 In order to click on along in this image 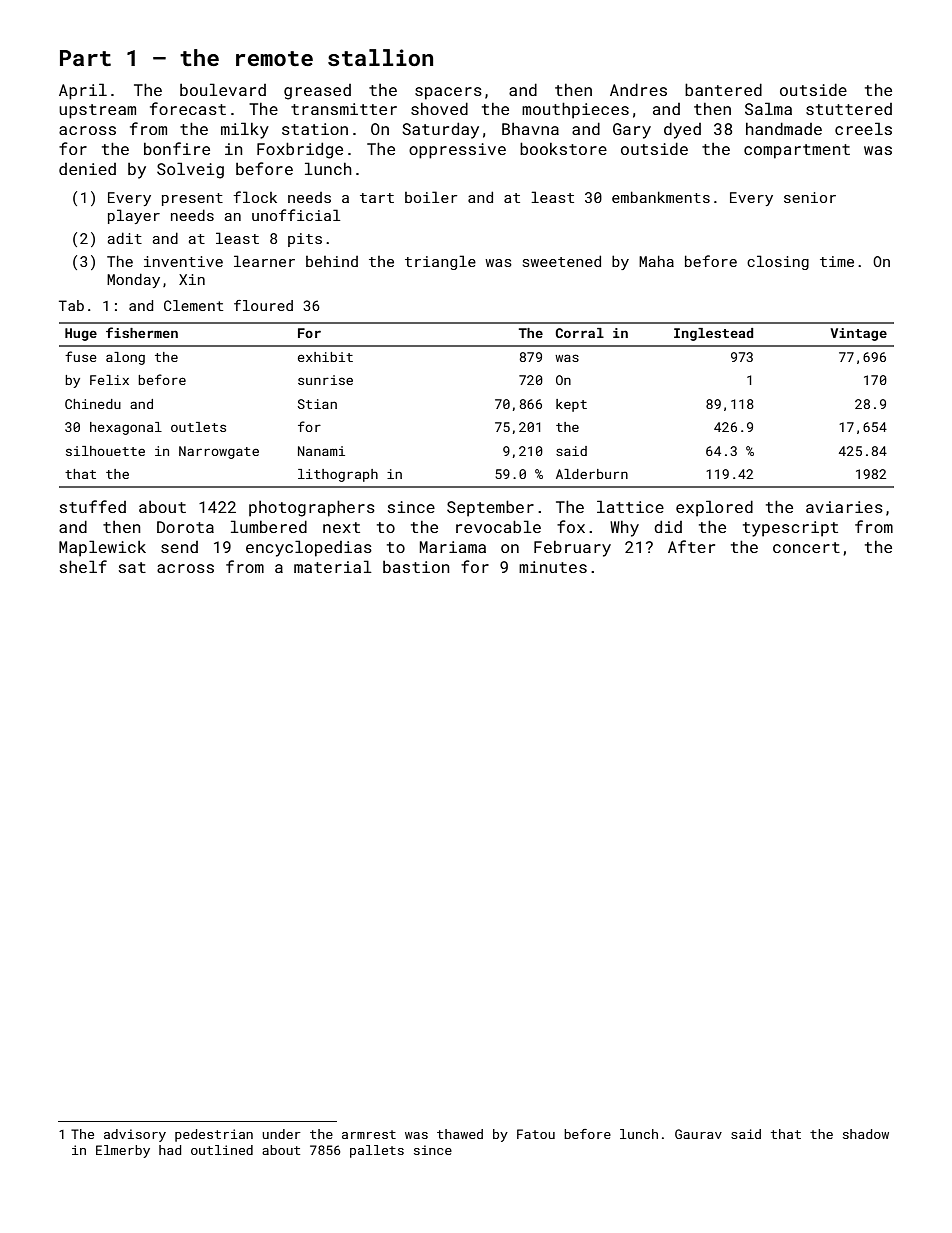, I will do `click(125, 358)`.
